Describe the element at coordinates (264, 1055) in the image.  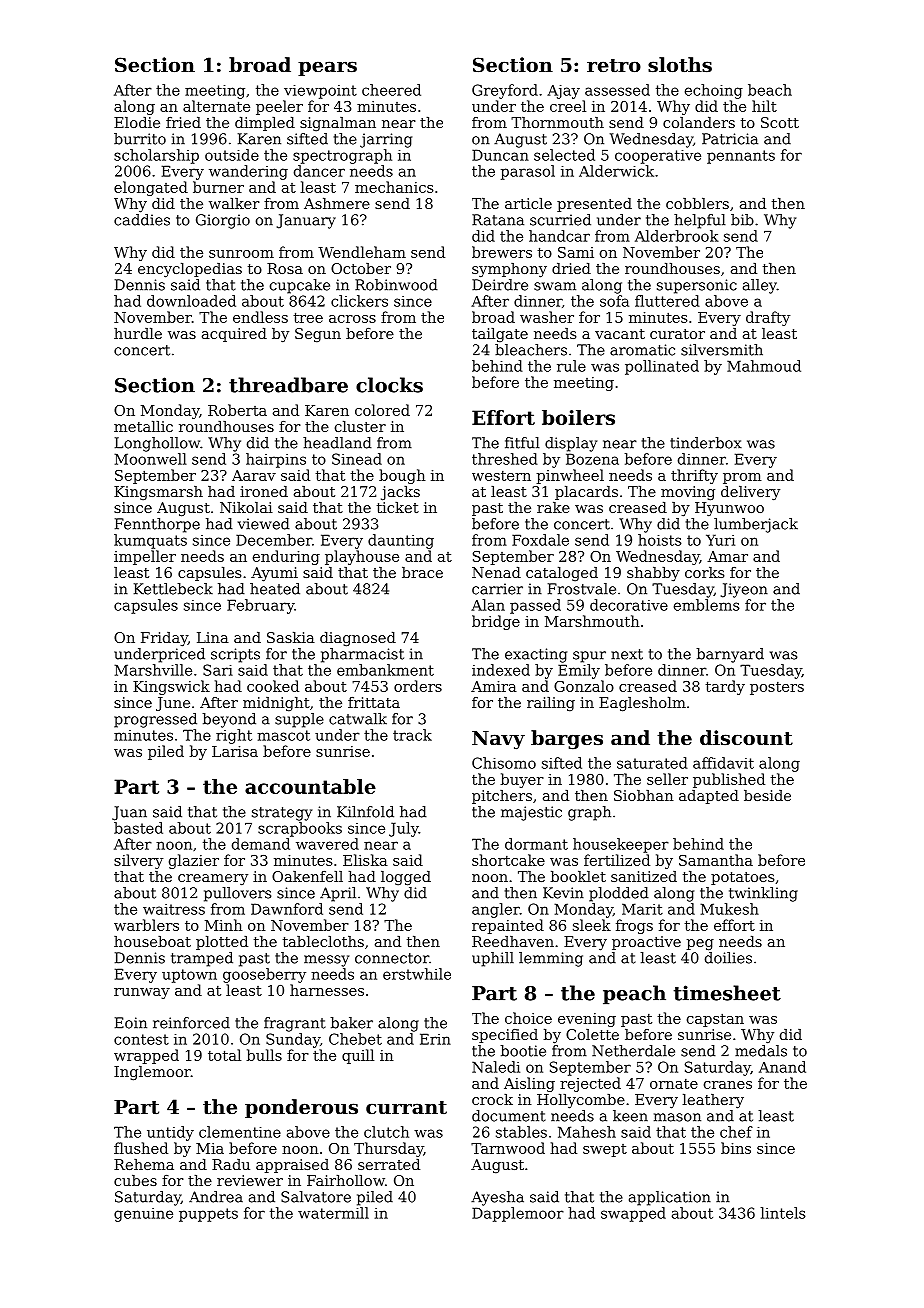
I see `bulls` at that location.
